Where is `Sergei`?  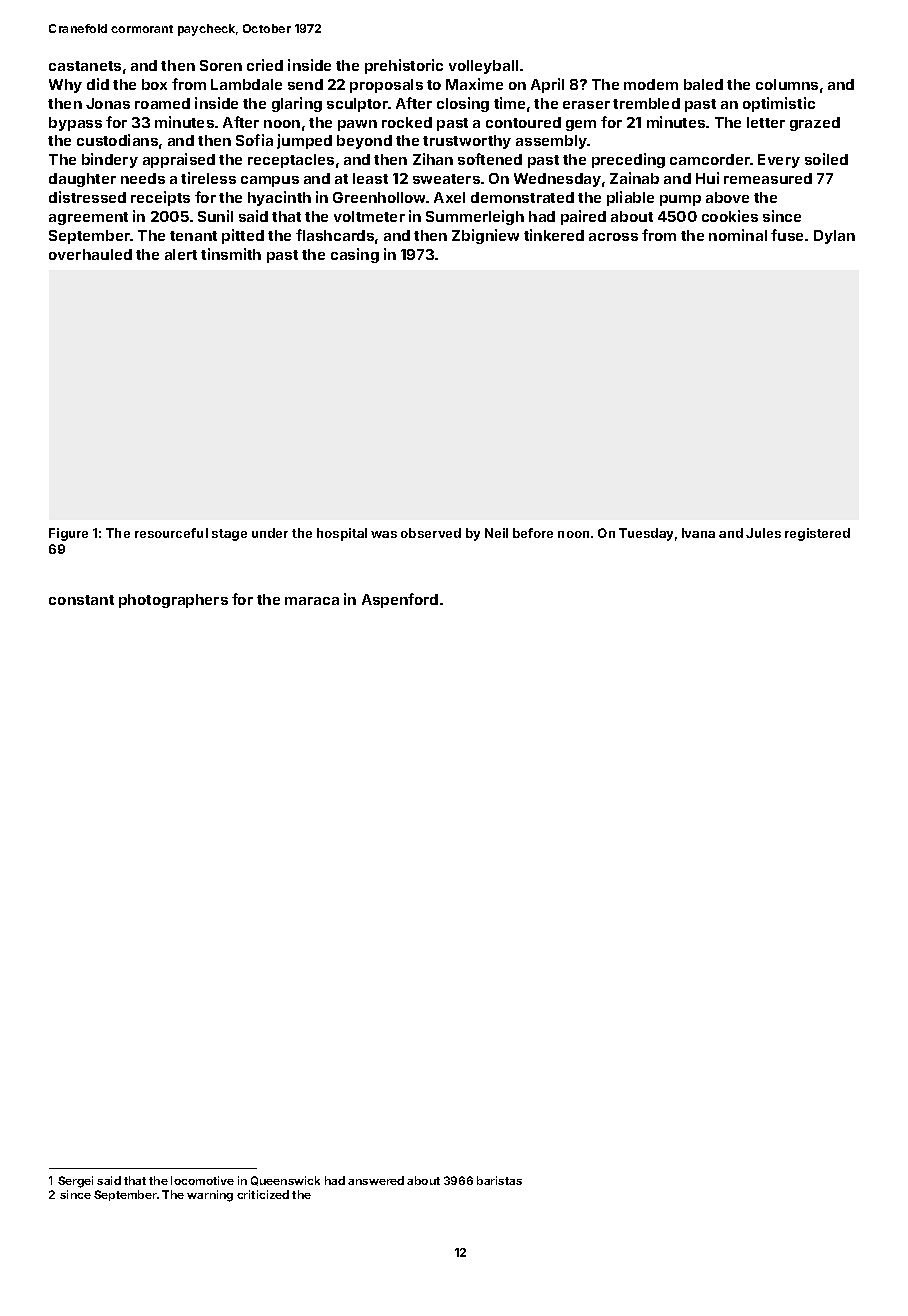
Sergei is located at coordinates (75, 1182).
